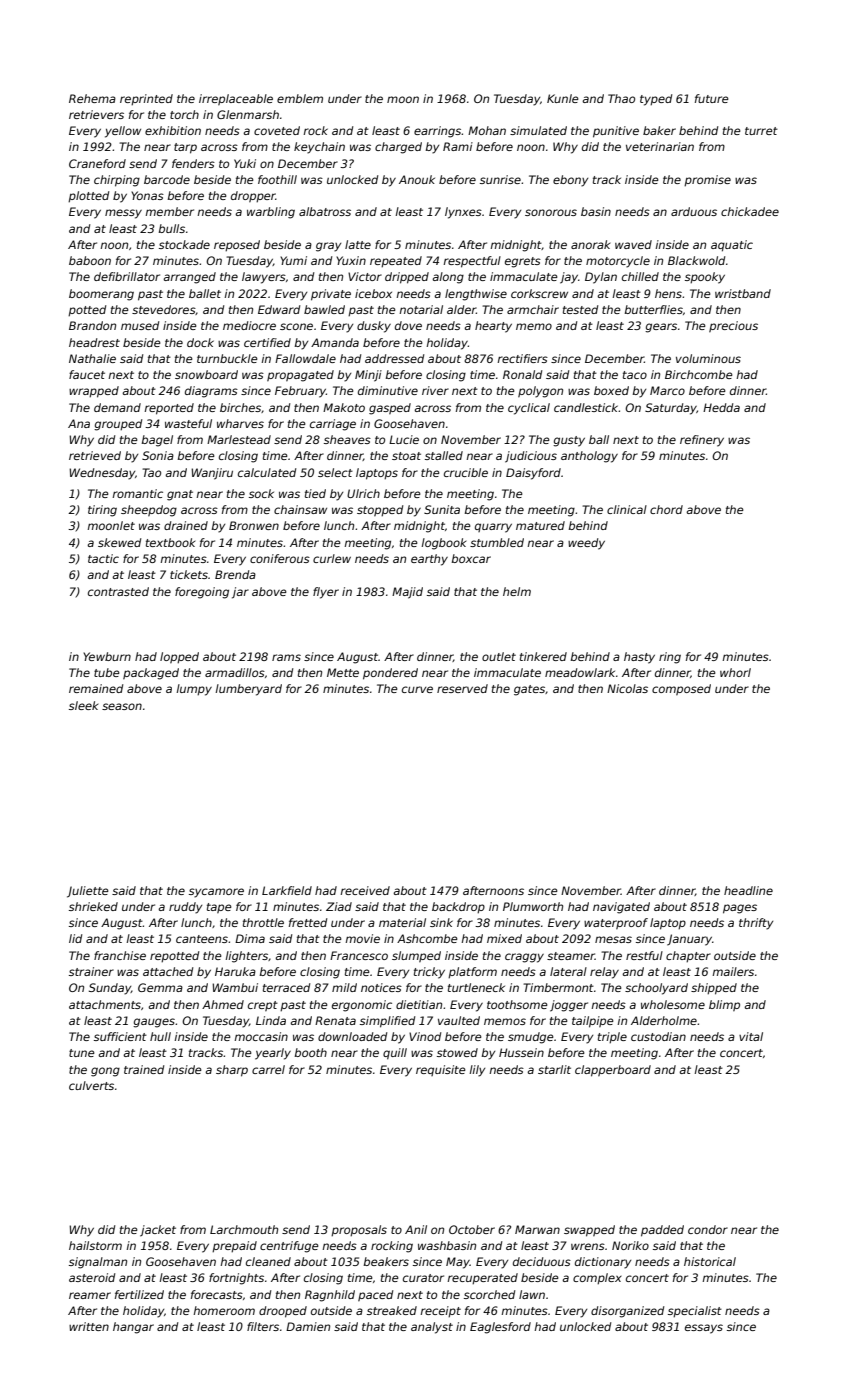  What do you see at coordinates (487, 130) in the page?
I see `Mohan` at bounding box center [487, 130].
